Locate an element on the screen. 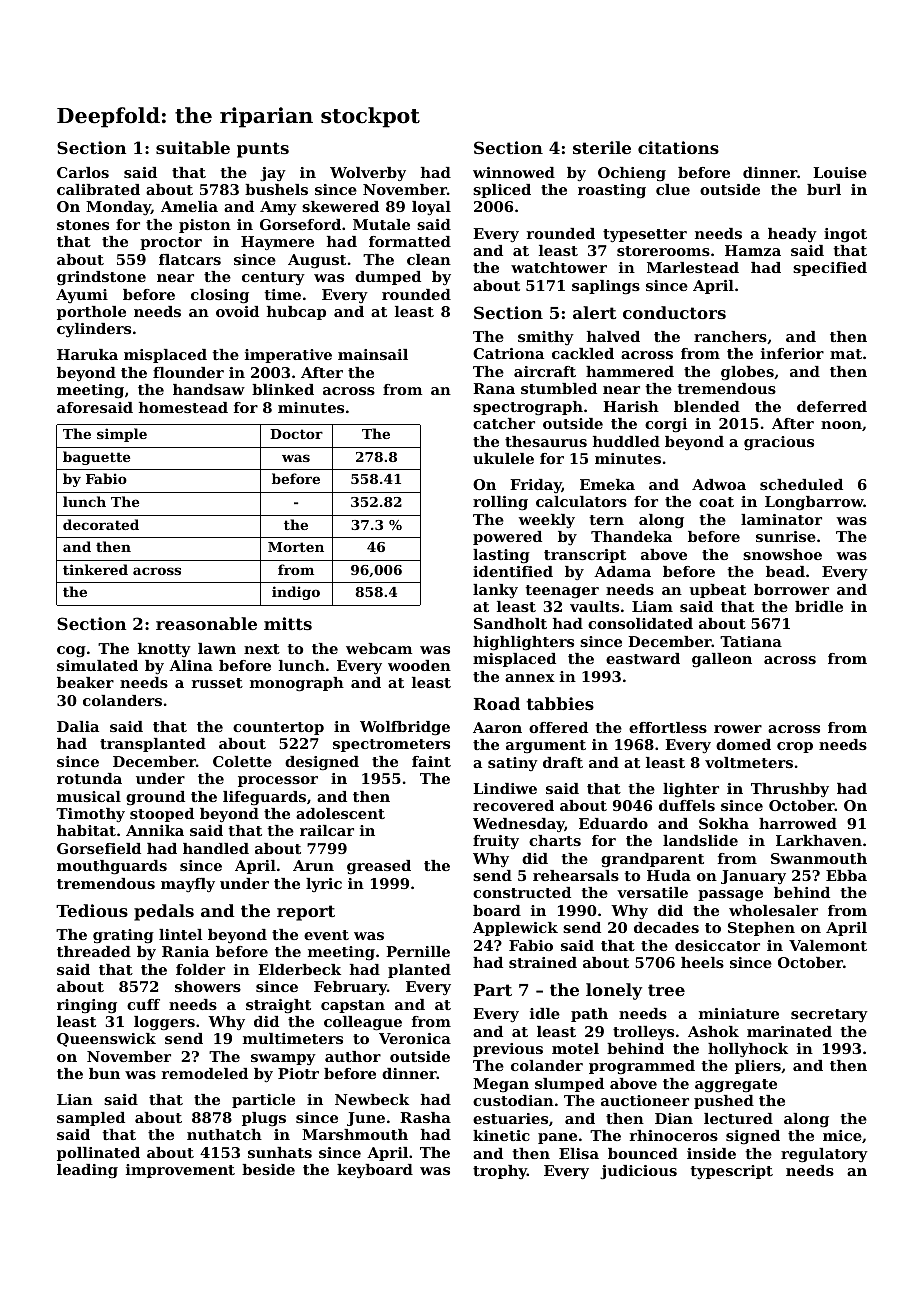 This screenshot has height=1308, width=924. Rasha is located at coordinates (425, 1117).
